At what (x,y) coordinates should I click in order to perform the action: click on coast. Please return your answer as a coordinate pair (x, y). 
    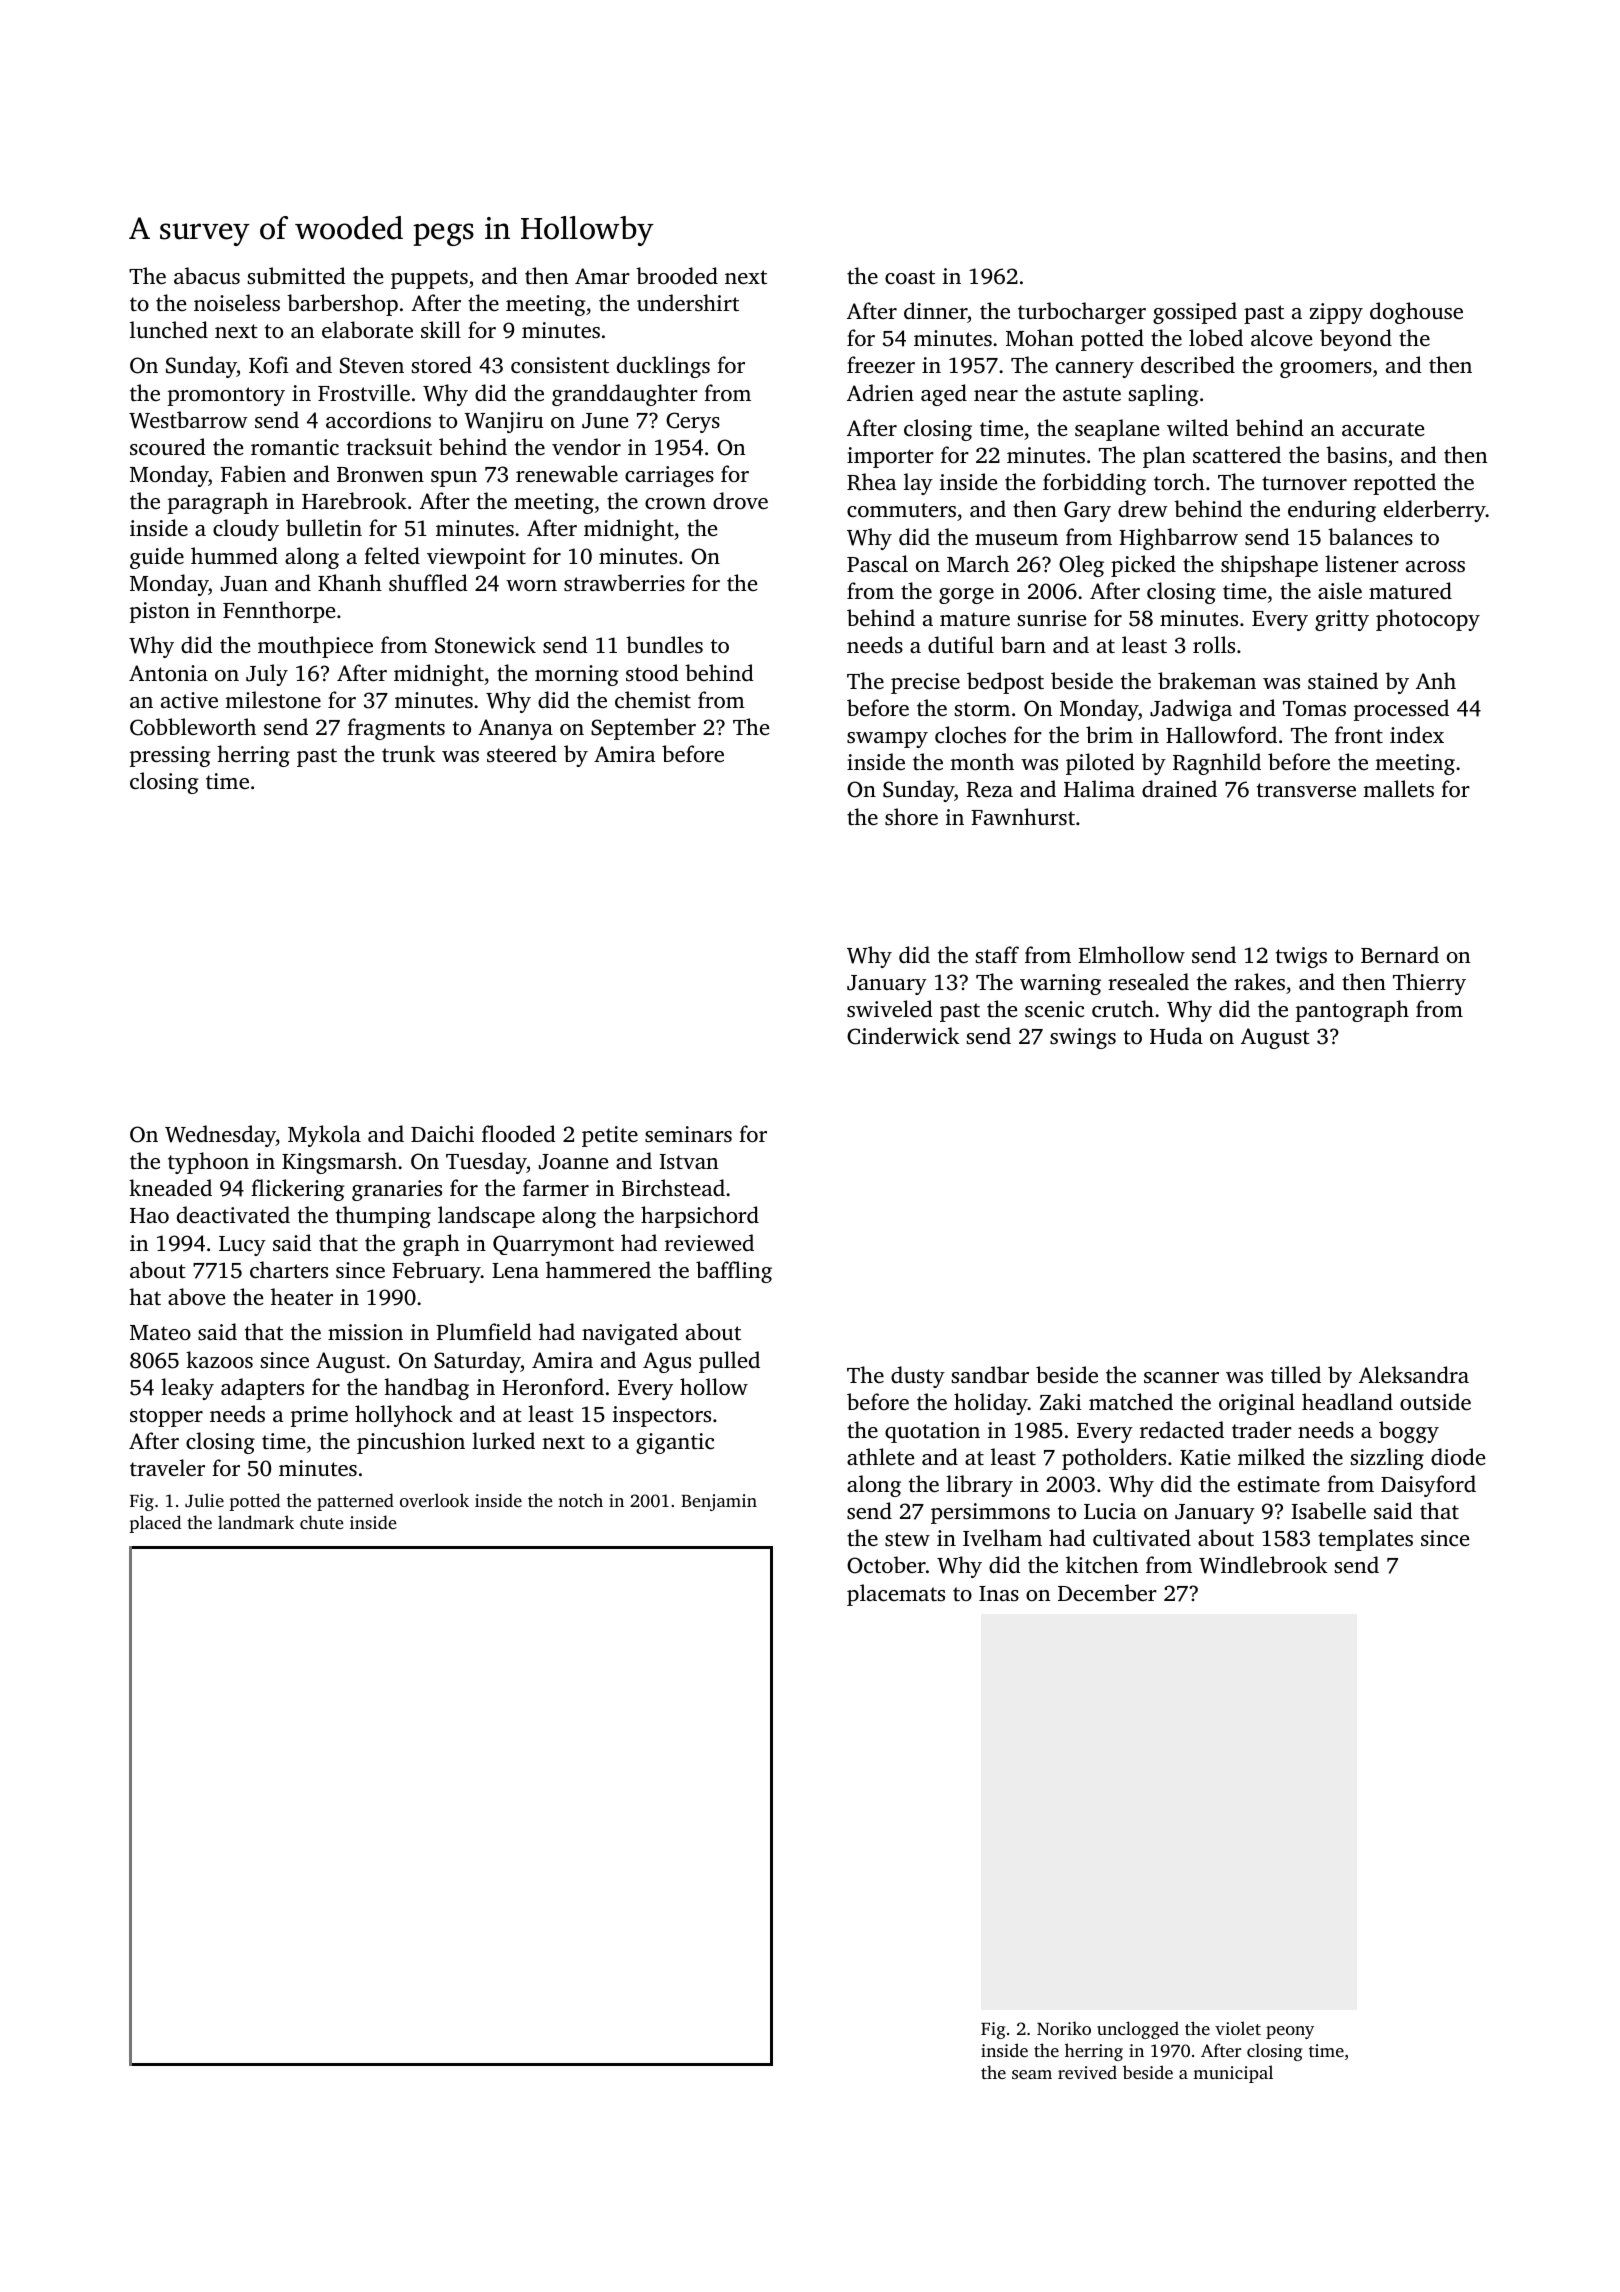
    Looking at the image, I should click on (910, 277).
